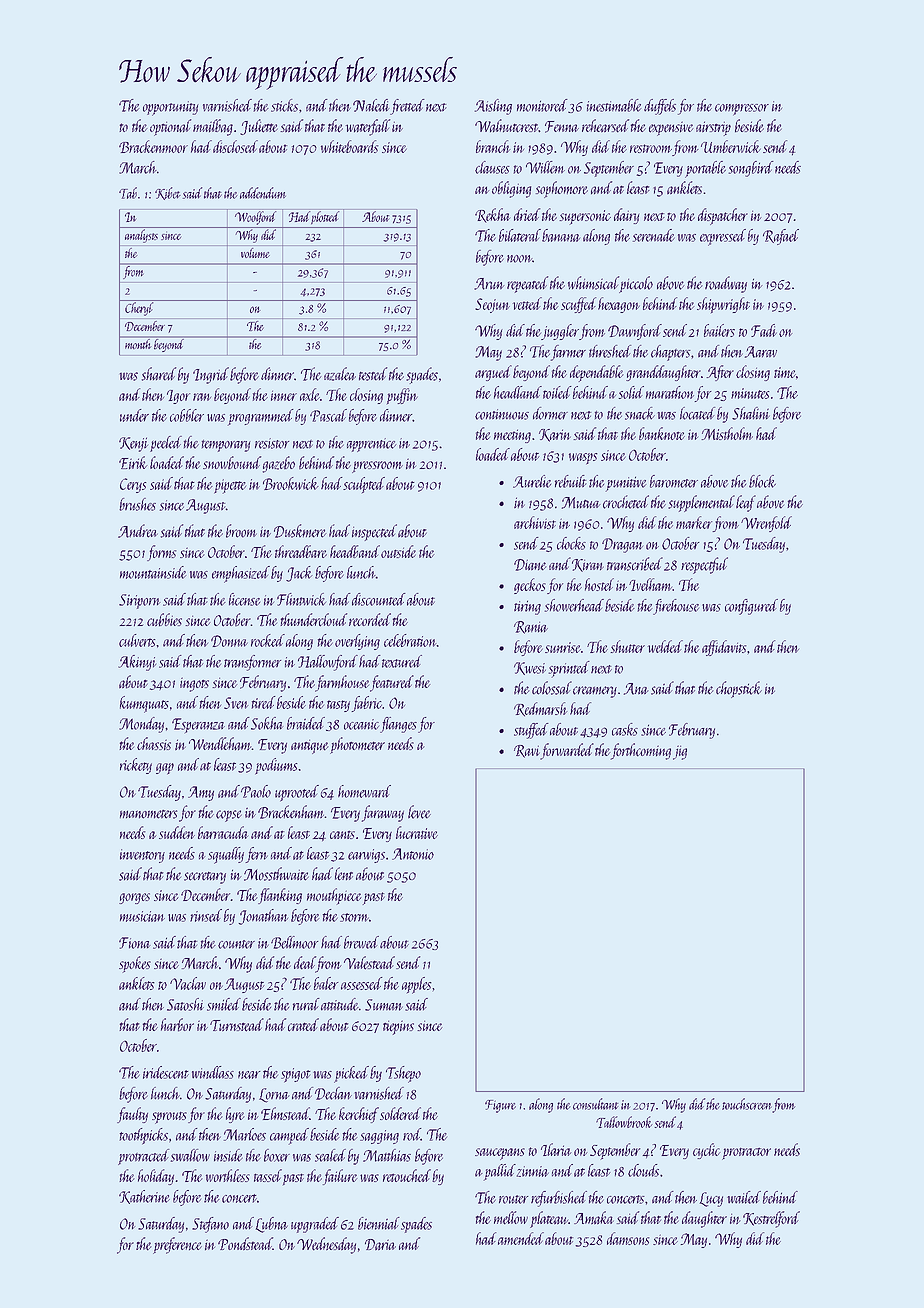  What do you see at coordinates (413, 854) in the document?
I see `Antonio` at bounding box center [413, 854].
